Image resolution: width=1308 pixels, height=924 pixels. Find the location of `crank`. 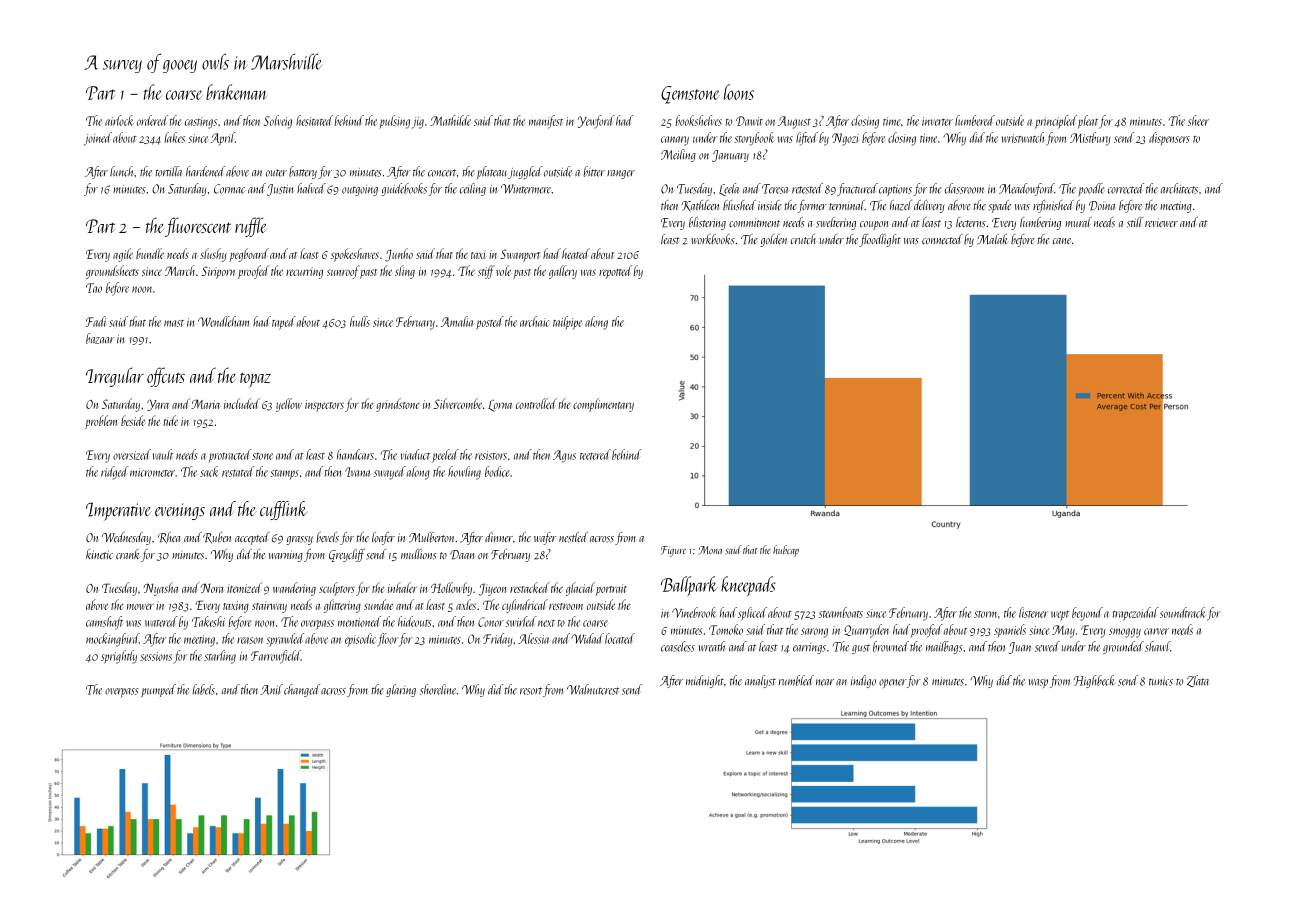

crank is located at coordinates (128, 554).
